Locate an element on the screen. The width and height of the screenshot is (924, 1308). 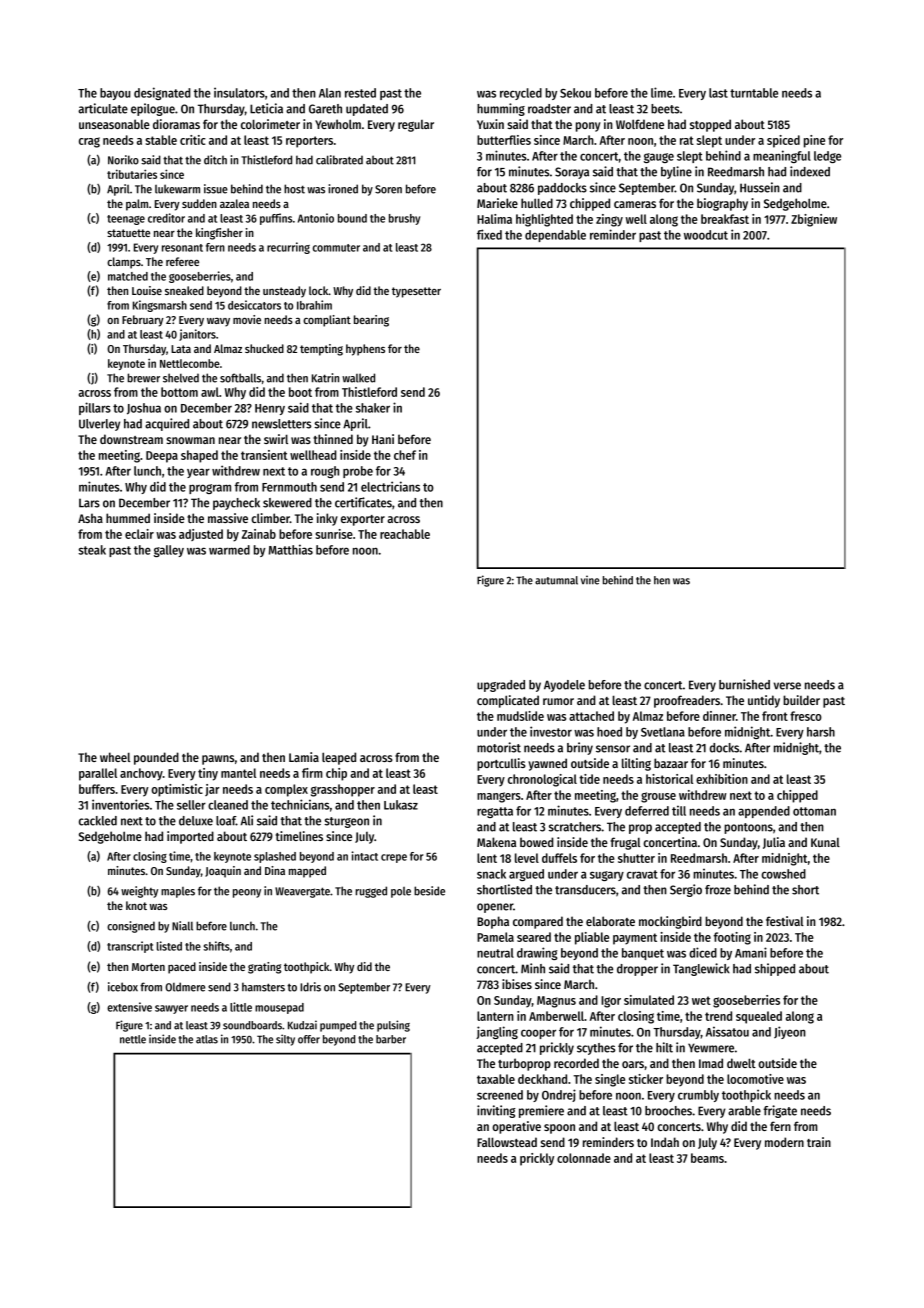
teenage is located at coordinates (126, 220).
